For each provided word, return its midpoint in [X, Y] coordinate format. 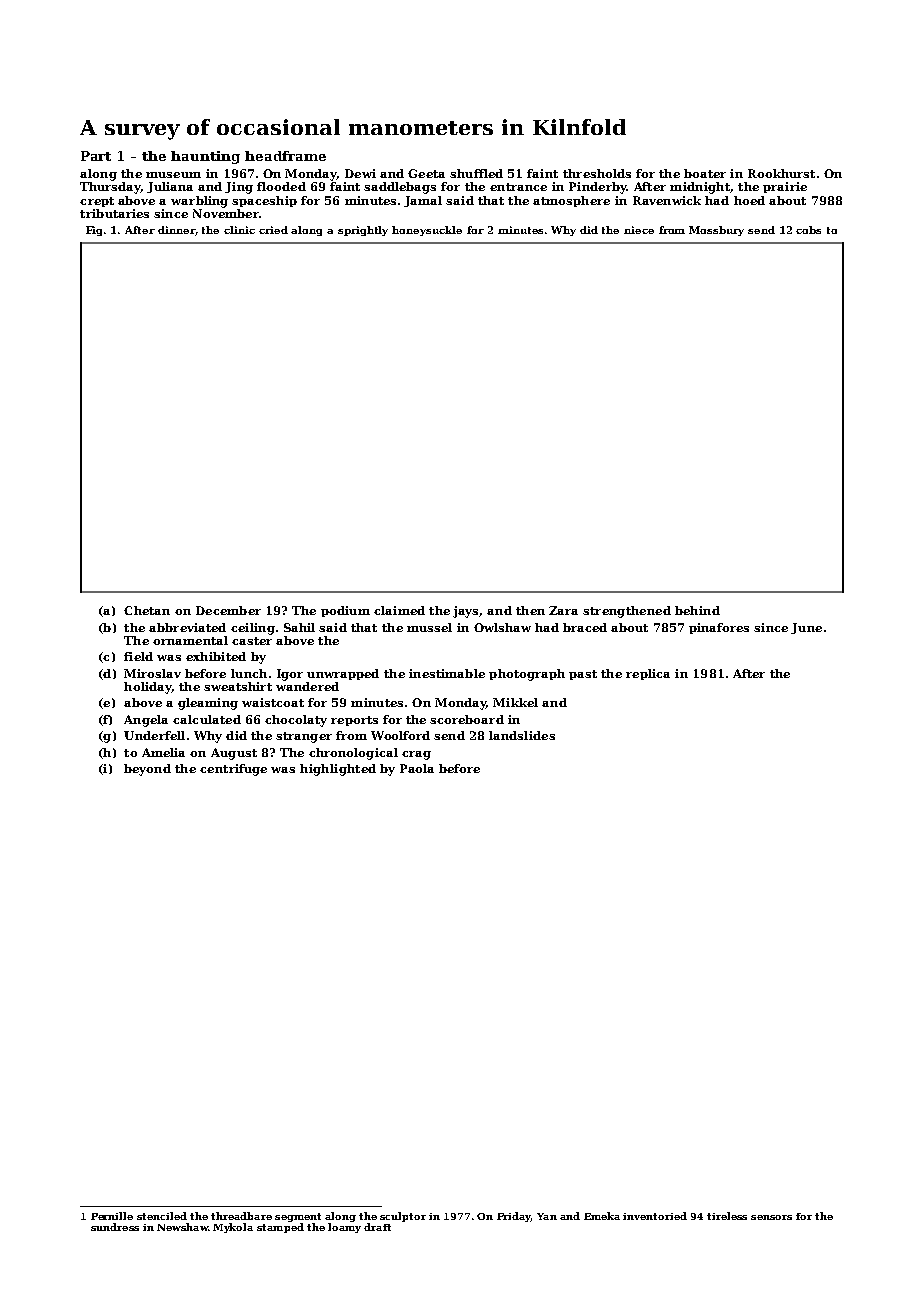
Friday [514, 1217]
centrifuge [233, 770]
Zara [563, 610]
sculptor [403, 1217]
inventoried [655, 1216]
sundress [115, 1227]
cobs [808, 230]
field [138, 656]
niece [639, 230]
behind [697, 610]
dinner [176, 230]
